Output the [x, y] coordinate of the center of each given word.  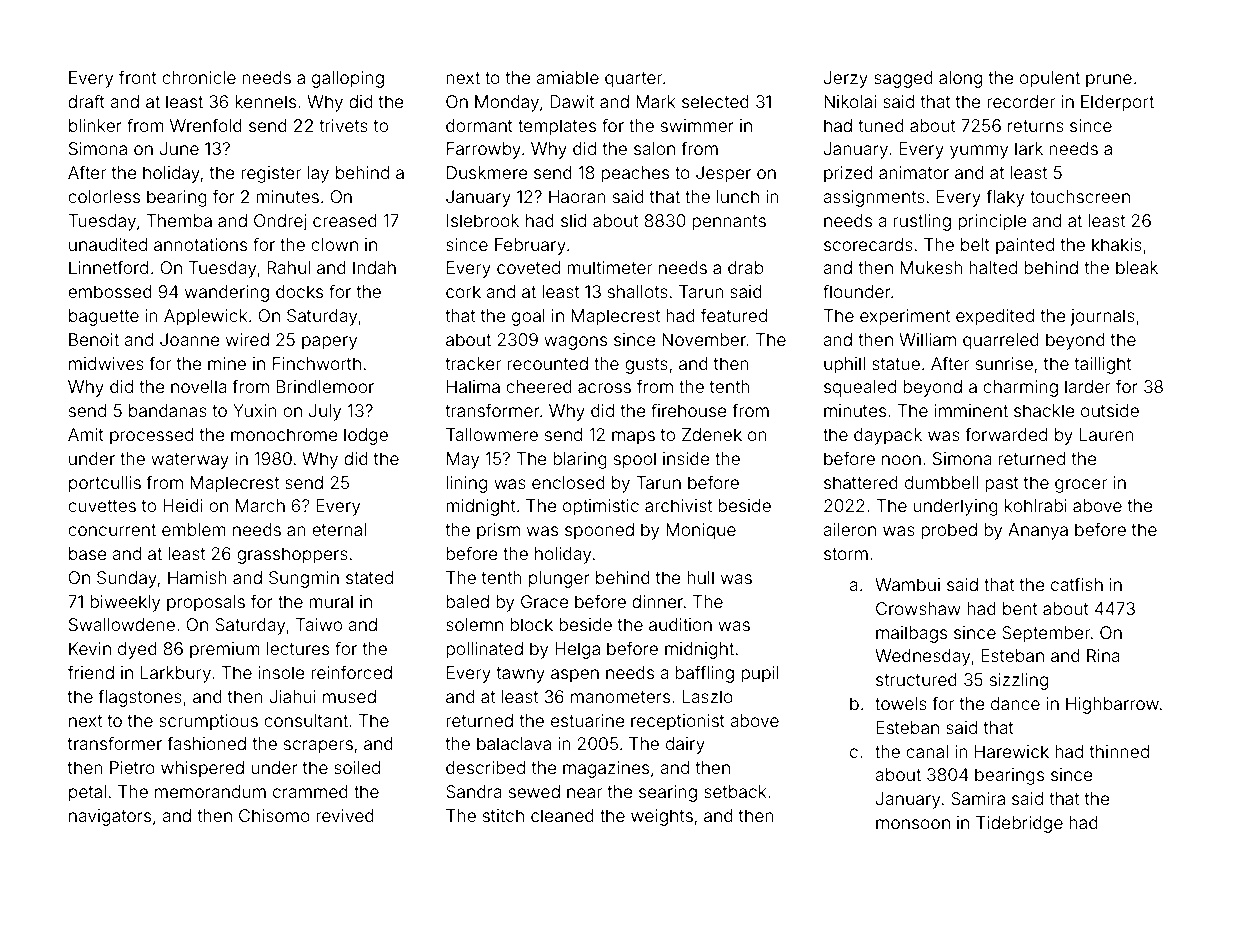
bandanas [168, 410]
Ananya [1038, 531]
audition [680, 624]
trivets [343, 125]
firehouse [689, 410]
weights [662, 817]
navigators [110, 817]
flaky [1005, 198]
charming [1020, 388]
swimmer [697, 125]
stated [369, 577]
